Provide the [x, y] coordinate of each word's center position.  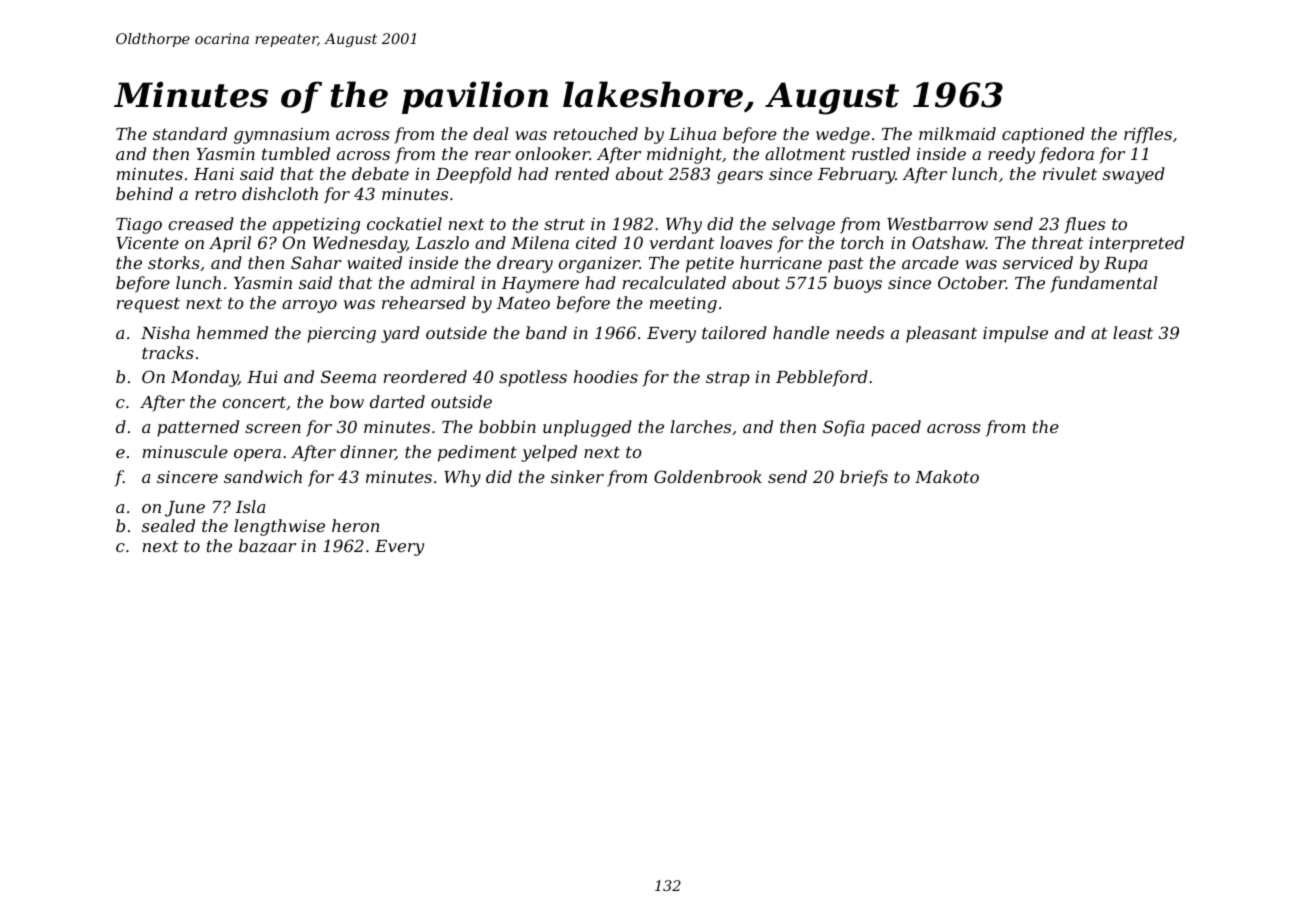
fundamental [1103, 284]
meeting [683, 305]
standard [190, 133]
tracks [168, 352]
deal [490, 133]
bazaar [267, 546]
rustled [881, 153]
